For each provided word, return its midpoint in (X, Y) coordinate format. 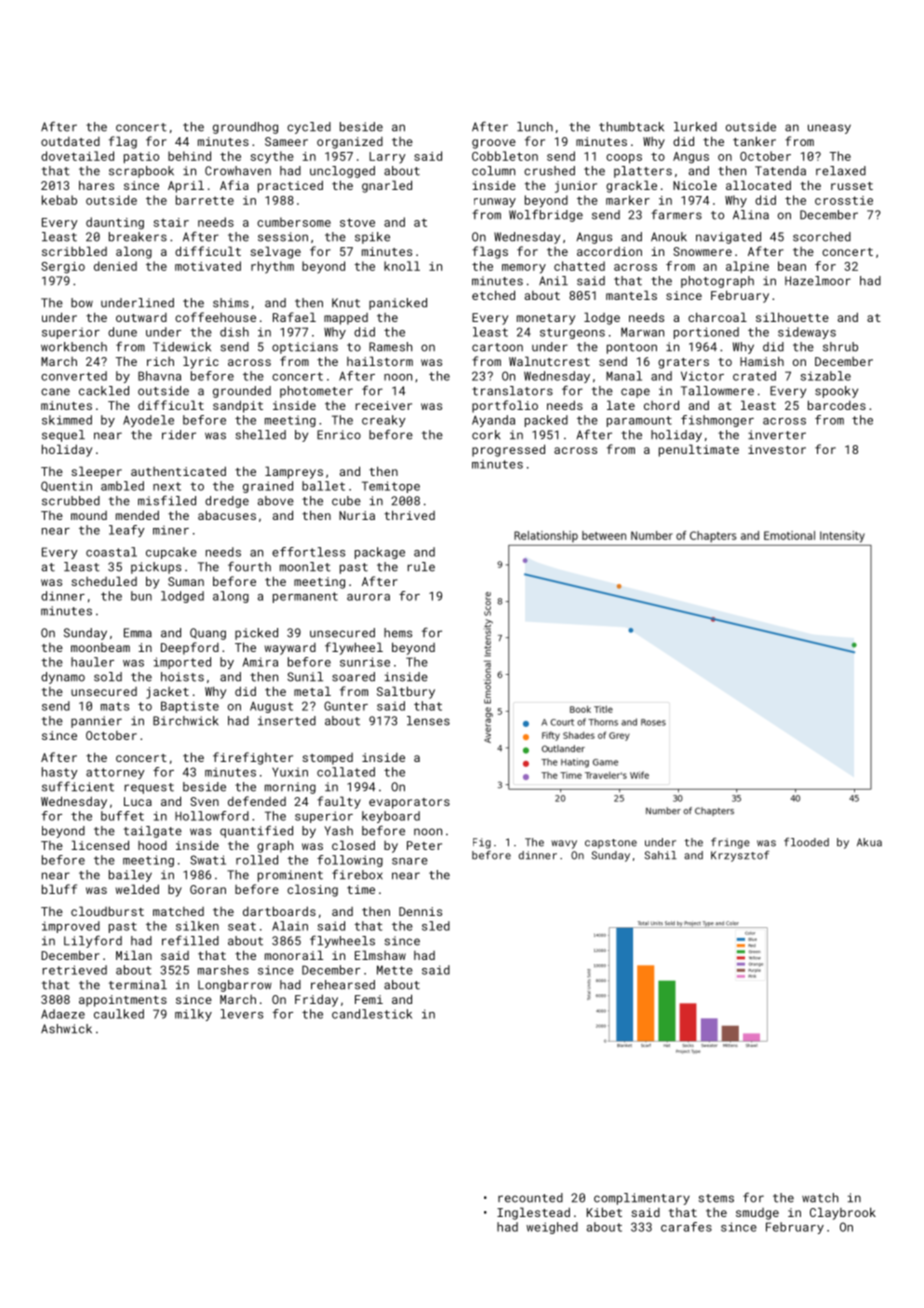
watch (820, 1198)
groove (494, 144)
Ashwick (66, 1029)
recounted (530, 1198)
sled (436, 926)
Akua (869, 842)
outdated (70, 141)
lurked (695, 127)
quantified (256, 831)
